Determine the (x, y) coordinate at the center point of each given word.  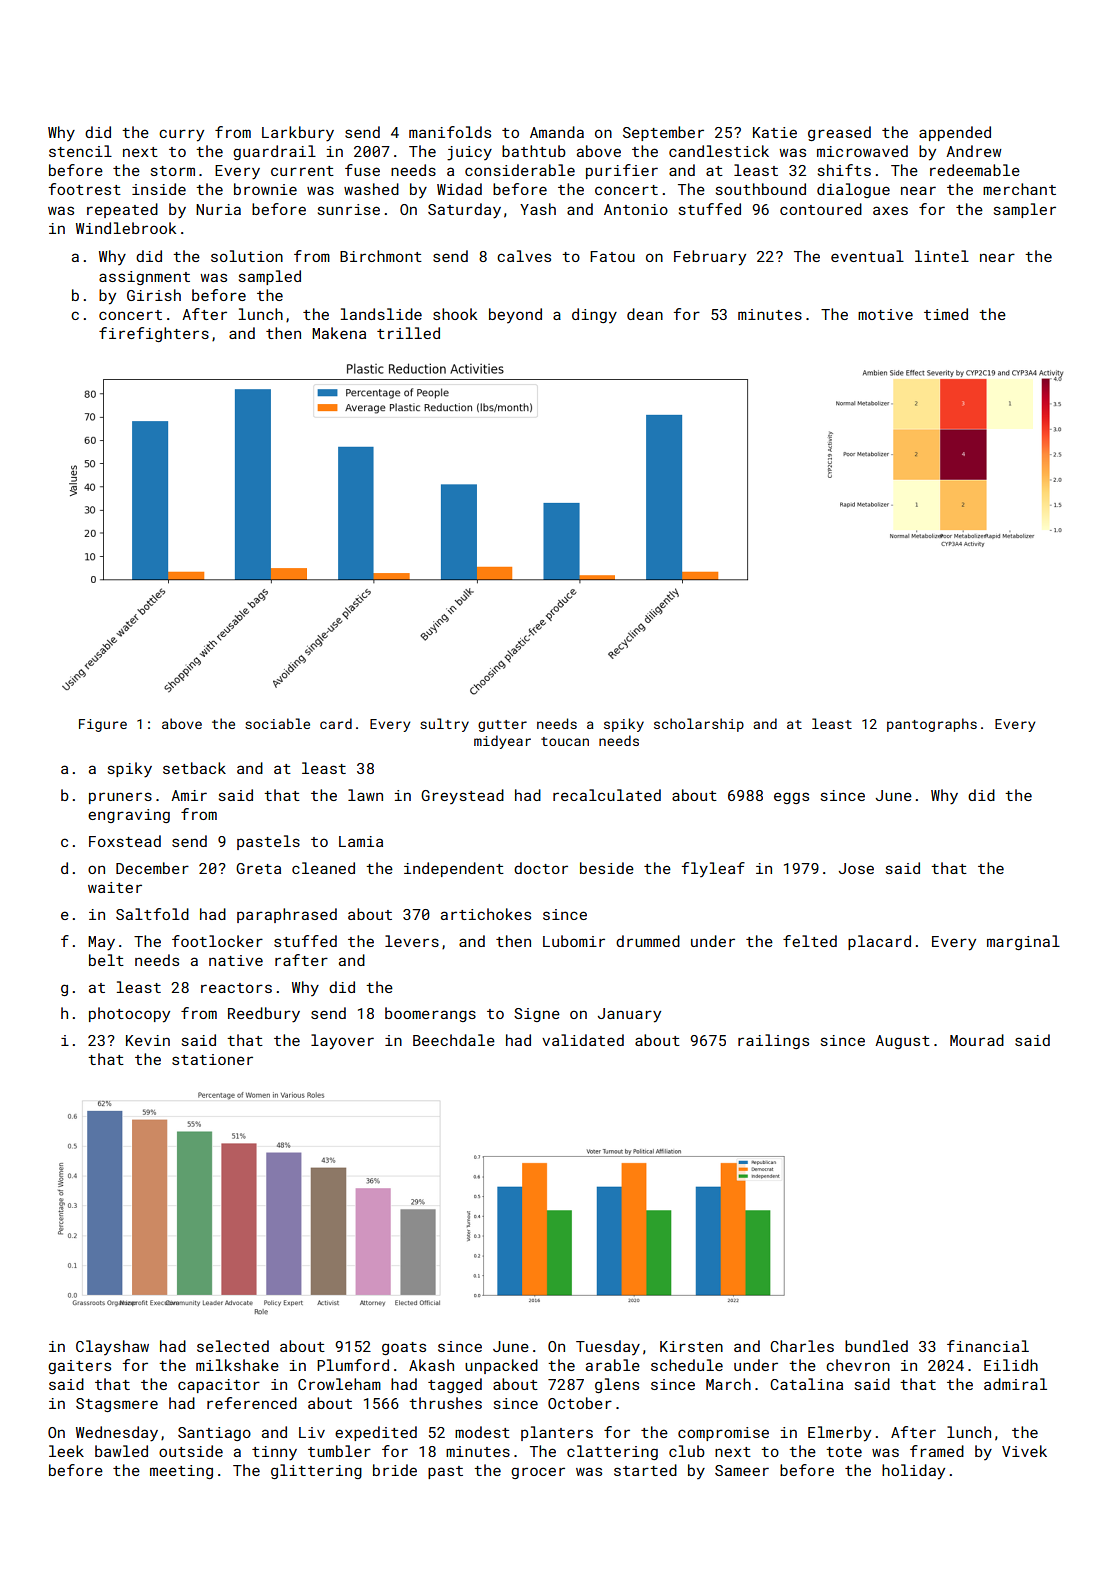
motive (885, 314)
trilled (408, 333)
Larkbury (298, 134)
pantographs (932, 725)
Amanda (557, 132)
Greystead (462, 796)
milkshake (237, 1365)
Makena (339, 333)
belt (106, 960)
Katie (775, 132)
